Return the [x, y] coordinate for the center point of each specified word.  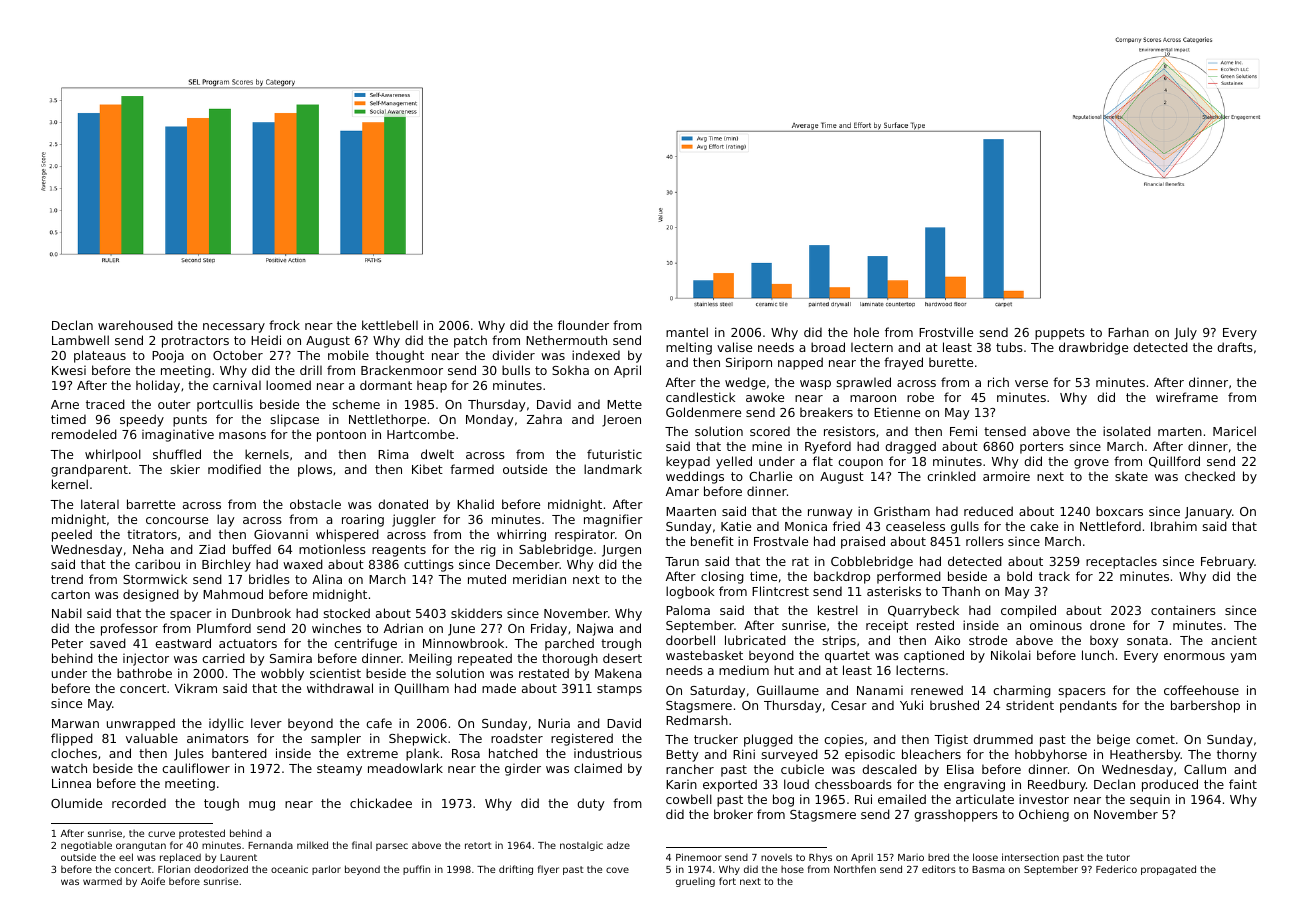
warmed [102, 881]
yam [1243, 658]
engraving [974, 785]
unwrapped [141, 724]
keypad [688, 462]
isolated [1127, 431]
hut [784, 670]
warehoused [135, 325]
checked [1210, 476]
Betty [682, 756]
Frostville [946, 332]
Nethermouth [566, 340]
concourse [177, 520]
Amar [682, 491]
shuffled [177, 454]
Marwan [75, 723]
